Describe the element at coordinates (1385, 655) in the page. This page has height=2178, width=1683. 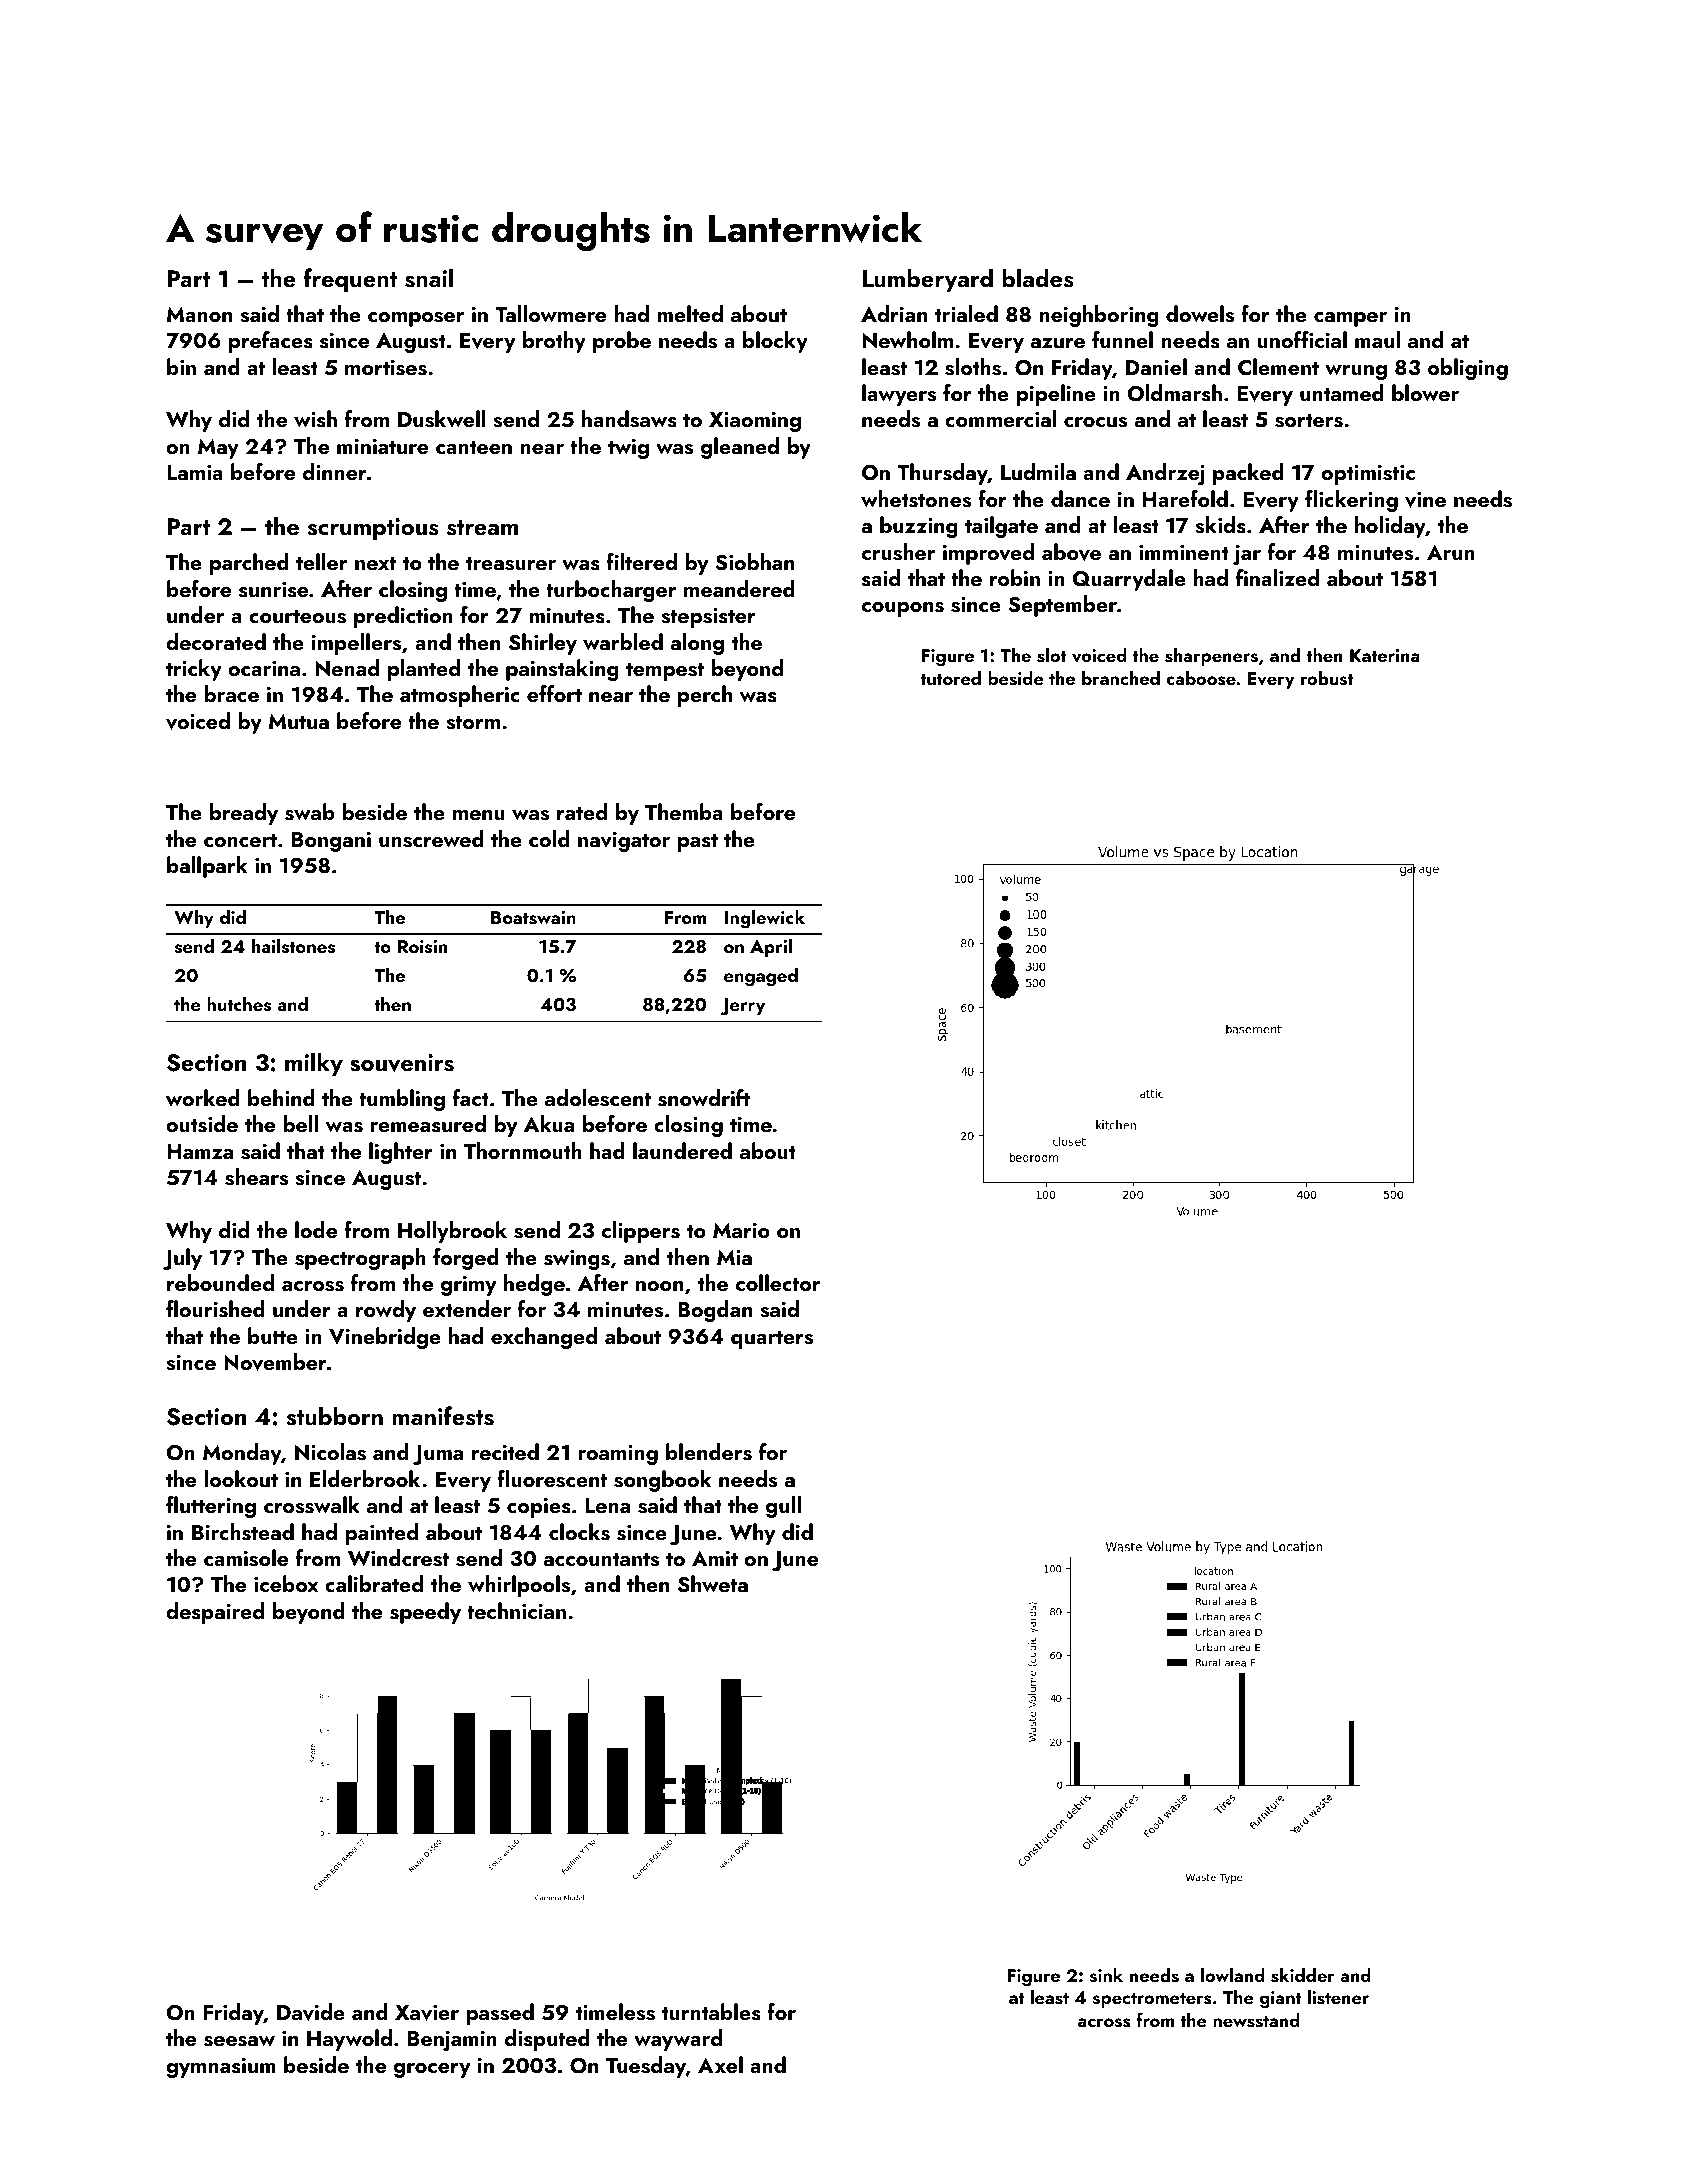
I see `Katerina` at that location.
